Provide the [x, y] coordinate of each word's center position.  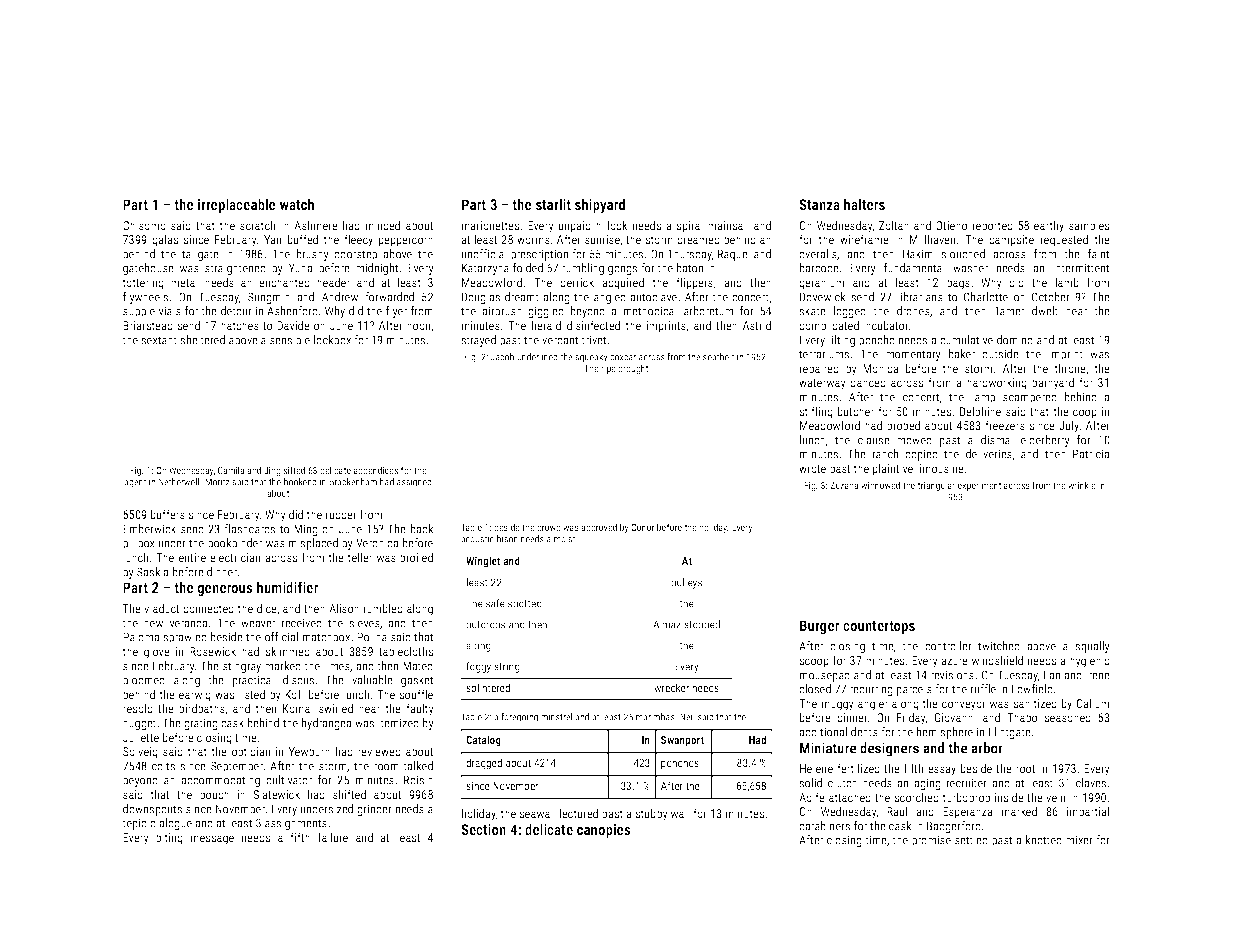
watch [297, 204]
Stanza [819, 204]
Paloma [141, 637]
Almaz [667, 624]
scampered [1030, 398]
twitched [999, 646]
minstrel [556, 717]
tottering [143, 284]
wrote [812, 469]
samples [1089, 226]
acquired [623, 283]
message [212, 840]
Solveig [140, 752]
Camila [231, 470]
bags [958, 283]
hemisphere [945, 733]
